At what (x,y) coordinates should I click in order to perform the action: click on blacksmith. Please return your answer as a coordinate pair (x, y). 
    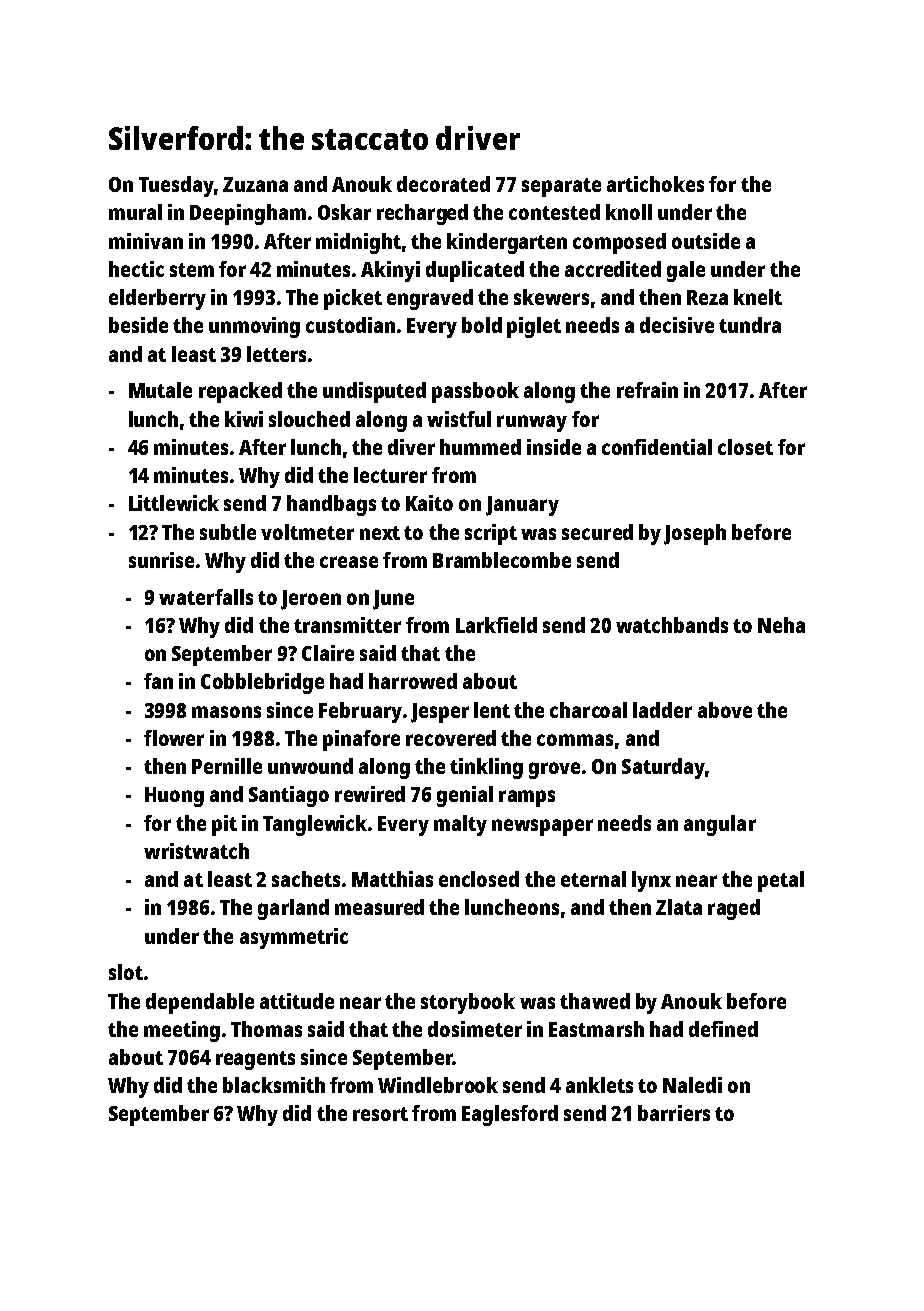
    Looking at the image, I should click on (274, 1085).
